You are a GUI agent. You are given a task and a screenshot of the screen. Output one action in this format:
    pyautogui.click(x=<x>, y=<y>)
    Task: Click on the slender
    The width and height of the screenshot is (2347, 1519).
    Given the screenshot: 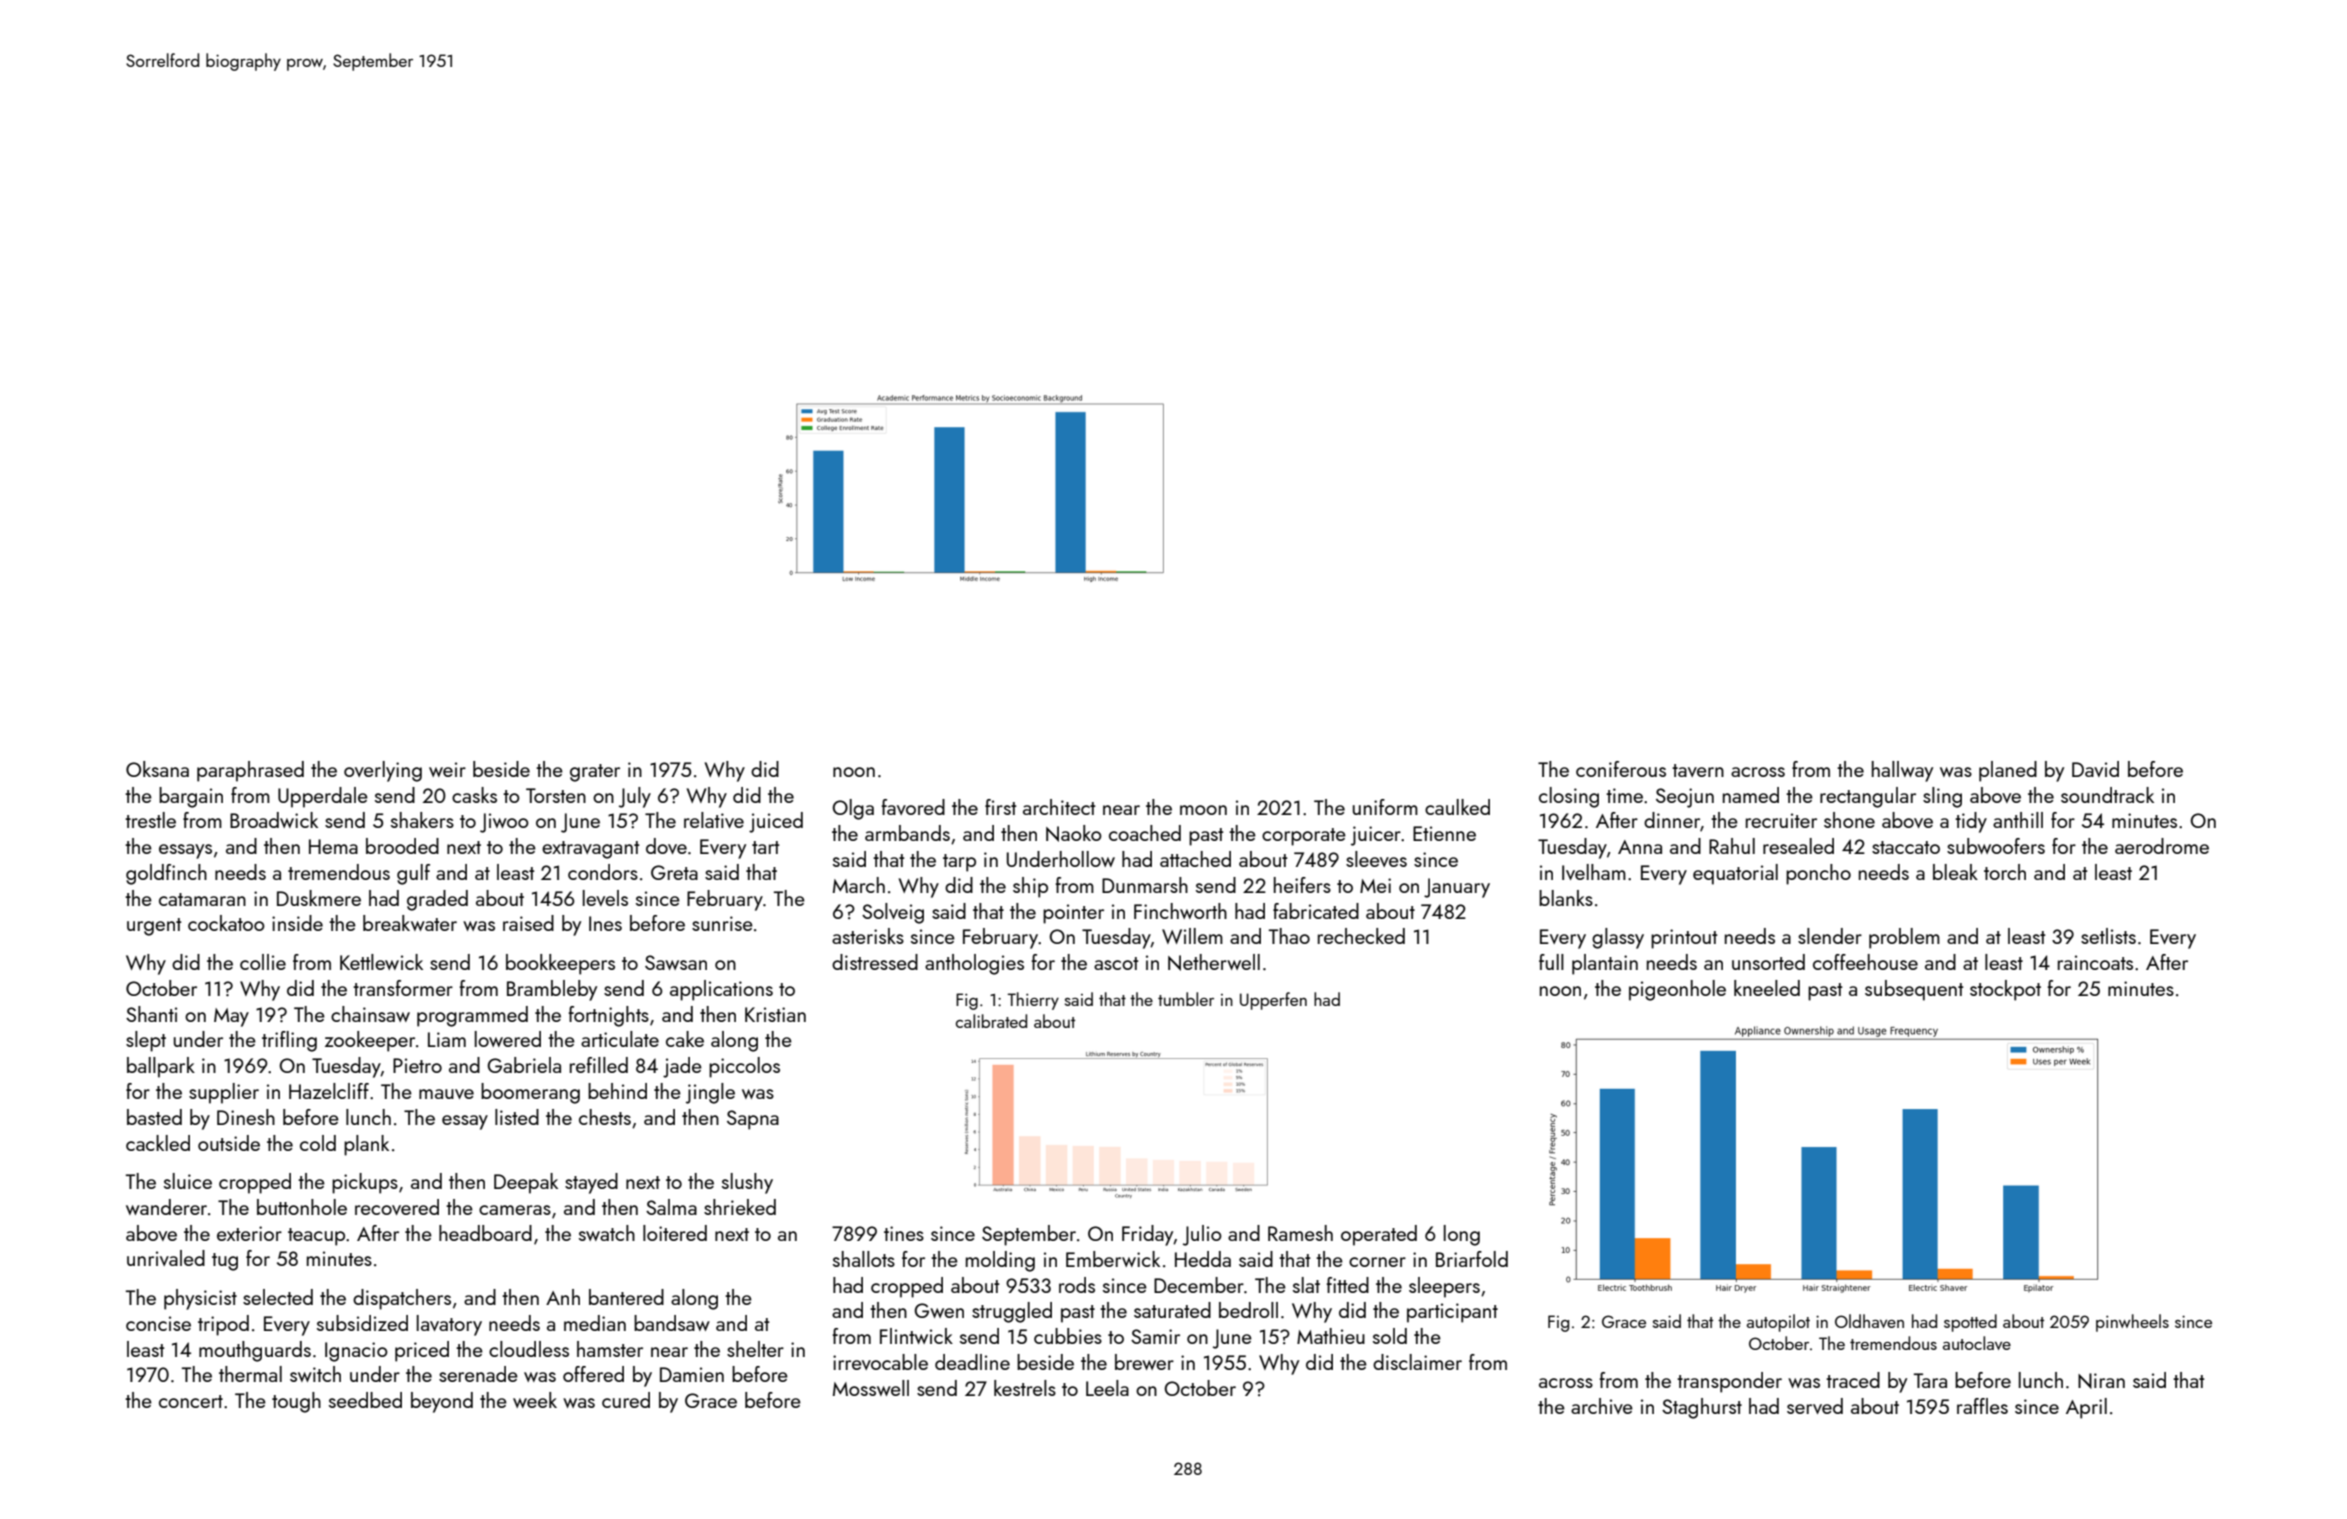 What is the action you would take?
    pyautogui.click(x=1830, y=936)
